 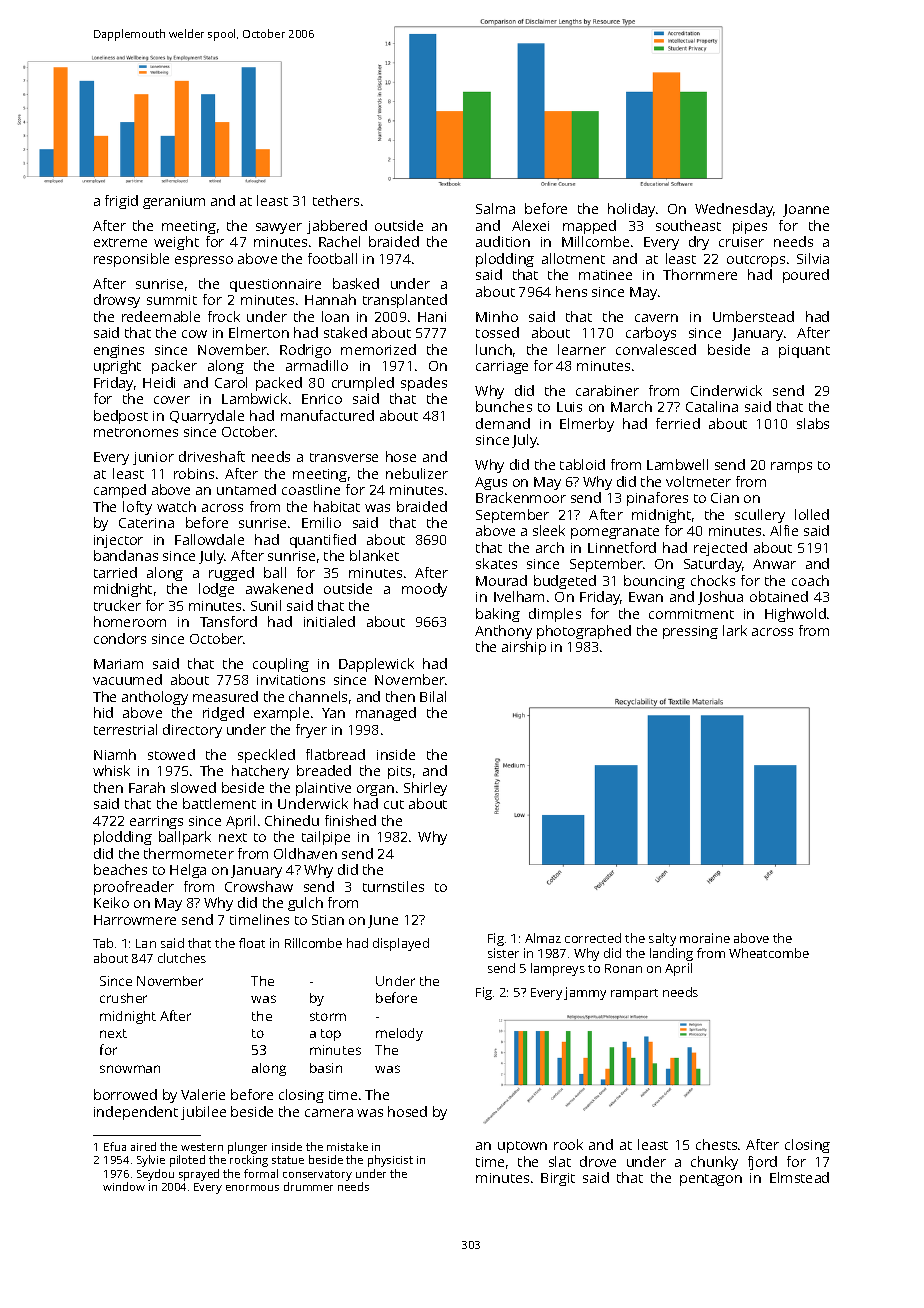 I want to click on espresso, so click(x=204, y=261).
